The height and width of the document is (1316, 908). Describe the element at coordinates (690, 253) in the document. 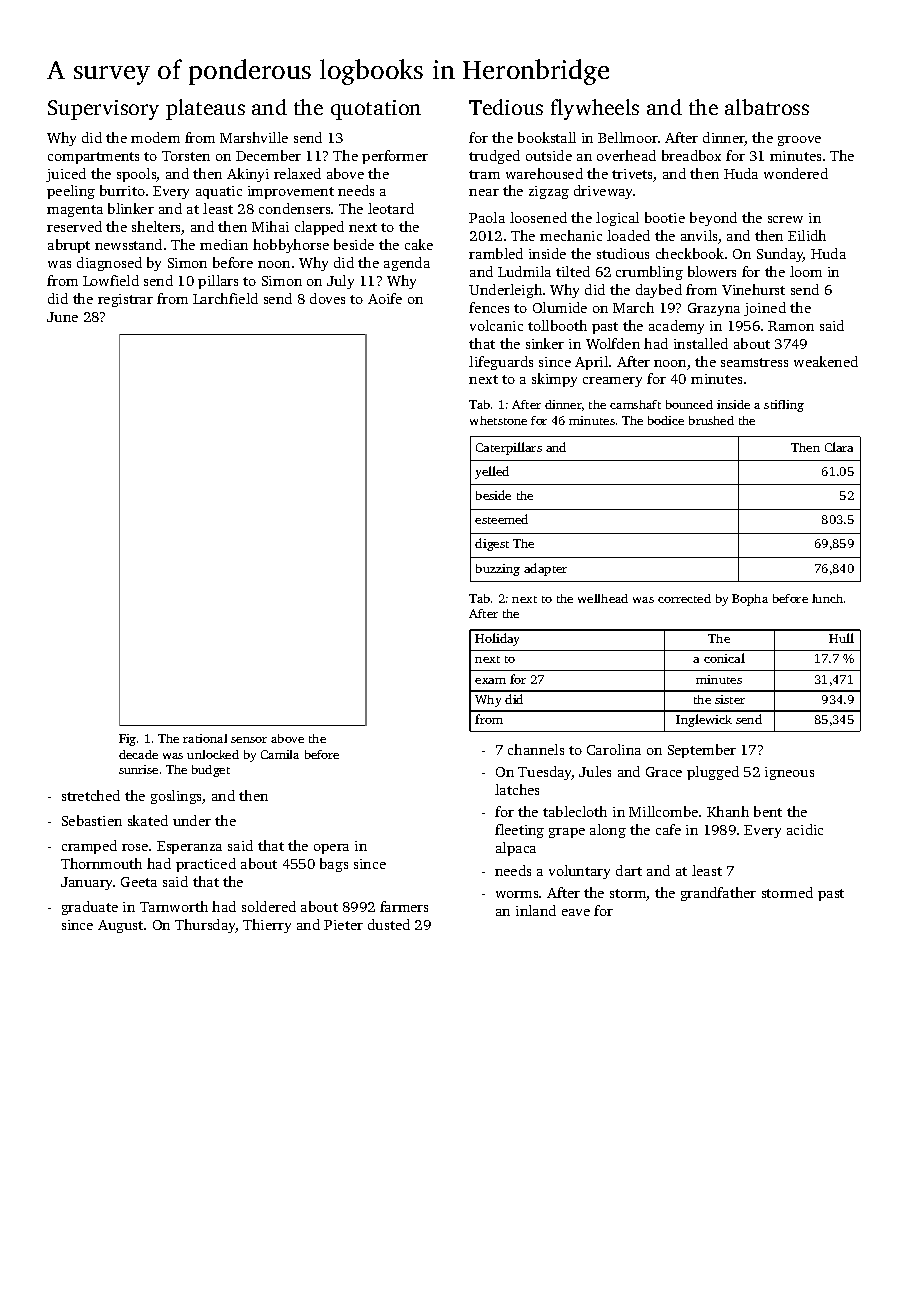

I see `checkbook` at that location.
